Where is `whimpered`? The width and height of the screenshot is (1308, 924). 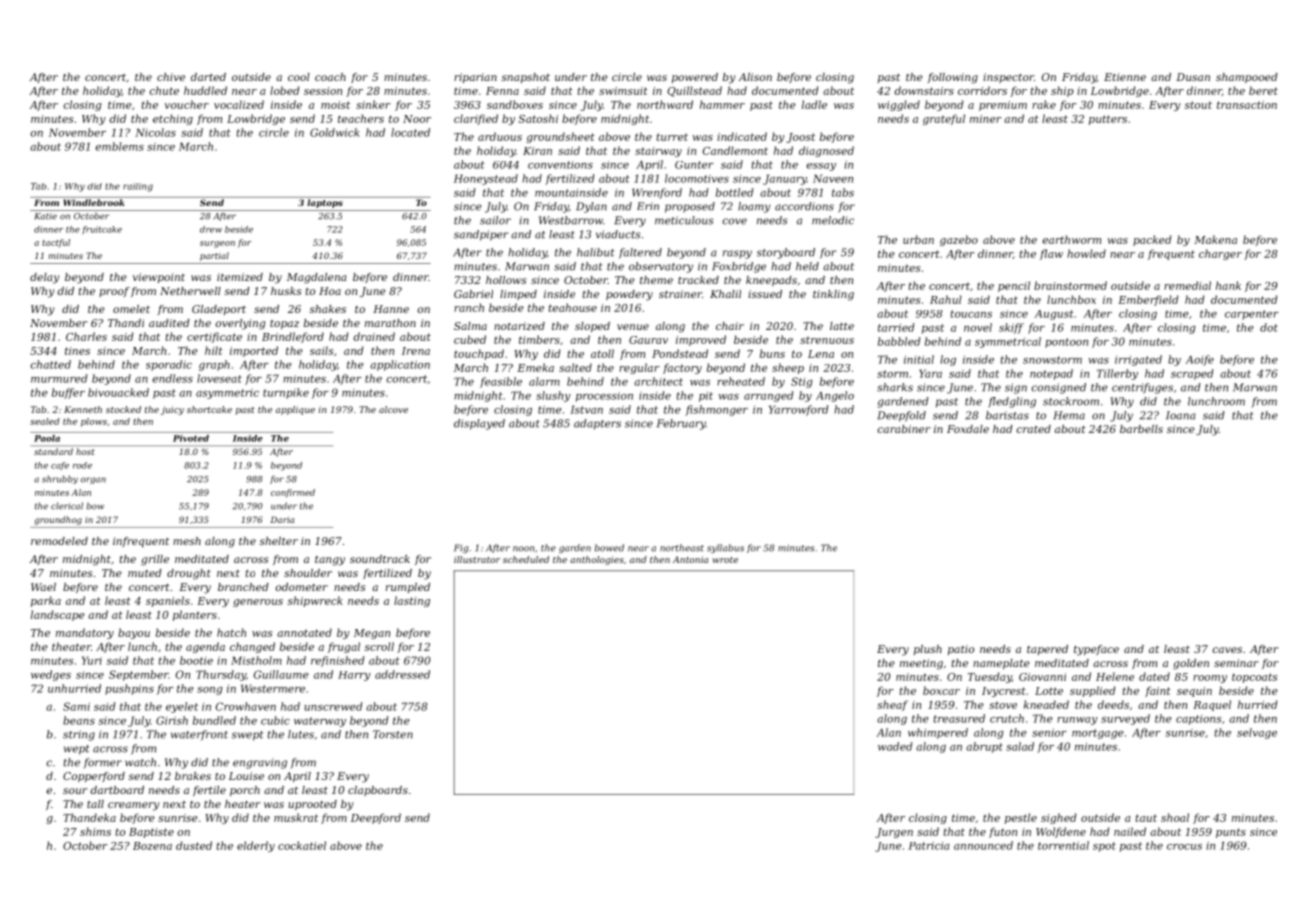
whimpered is located at coordinates (938, 733).
